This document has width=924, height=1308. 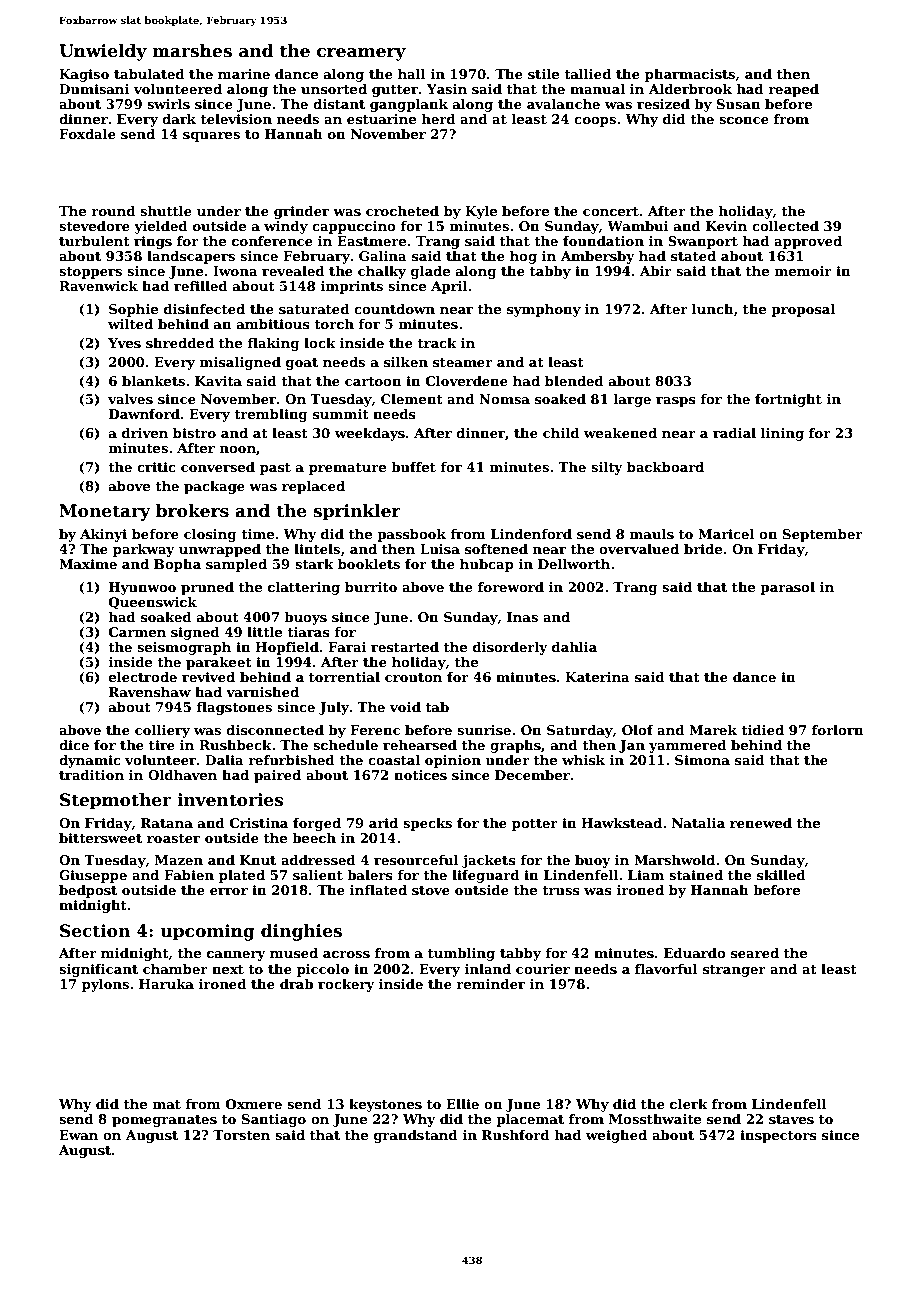 What do you see at coordinates (347, 647) in the document?
I see `Farai` at bounding box center [347, 647].
